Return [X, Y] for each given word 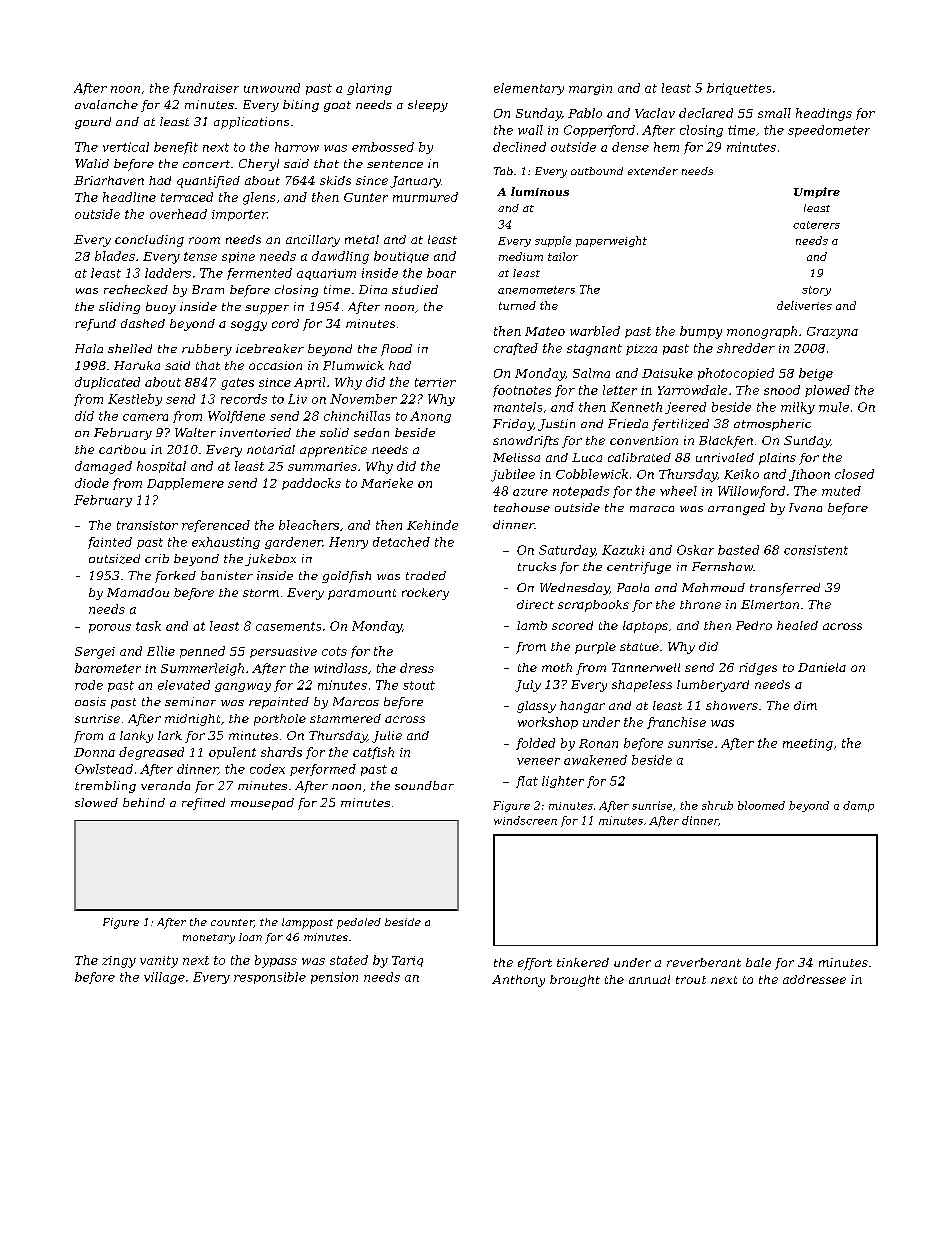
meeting [808, 745]
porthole [280, 720]
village [164, 978]
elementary [529, 89]
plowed [827, 391]
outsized [114, 559]
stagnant [594, 350]
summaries [322, 466]
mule [834, 407]
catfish [373, 753]
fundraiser [206, 89]
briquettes [739, 89]
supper [267, 309]
